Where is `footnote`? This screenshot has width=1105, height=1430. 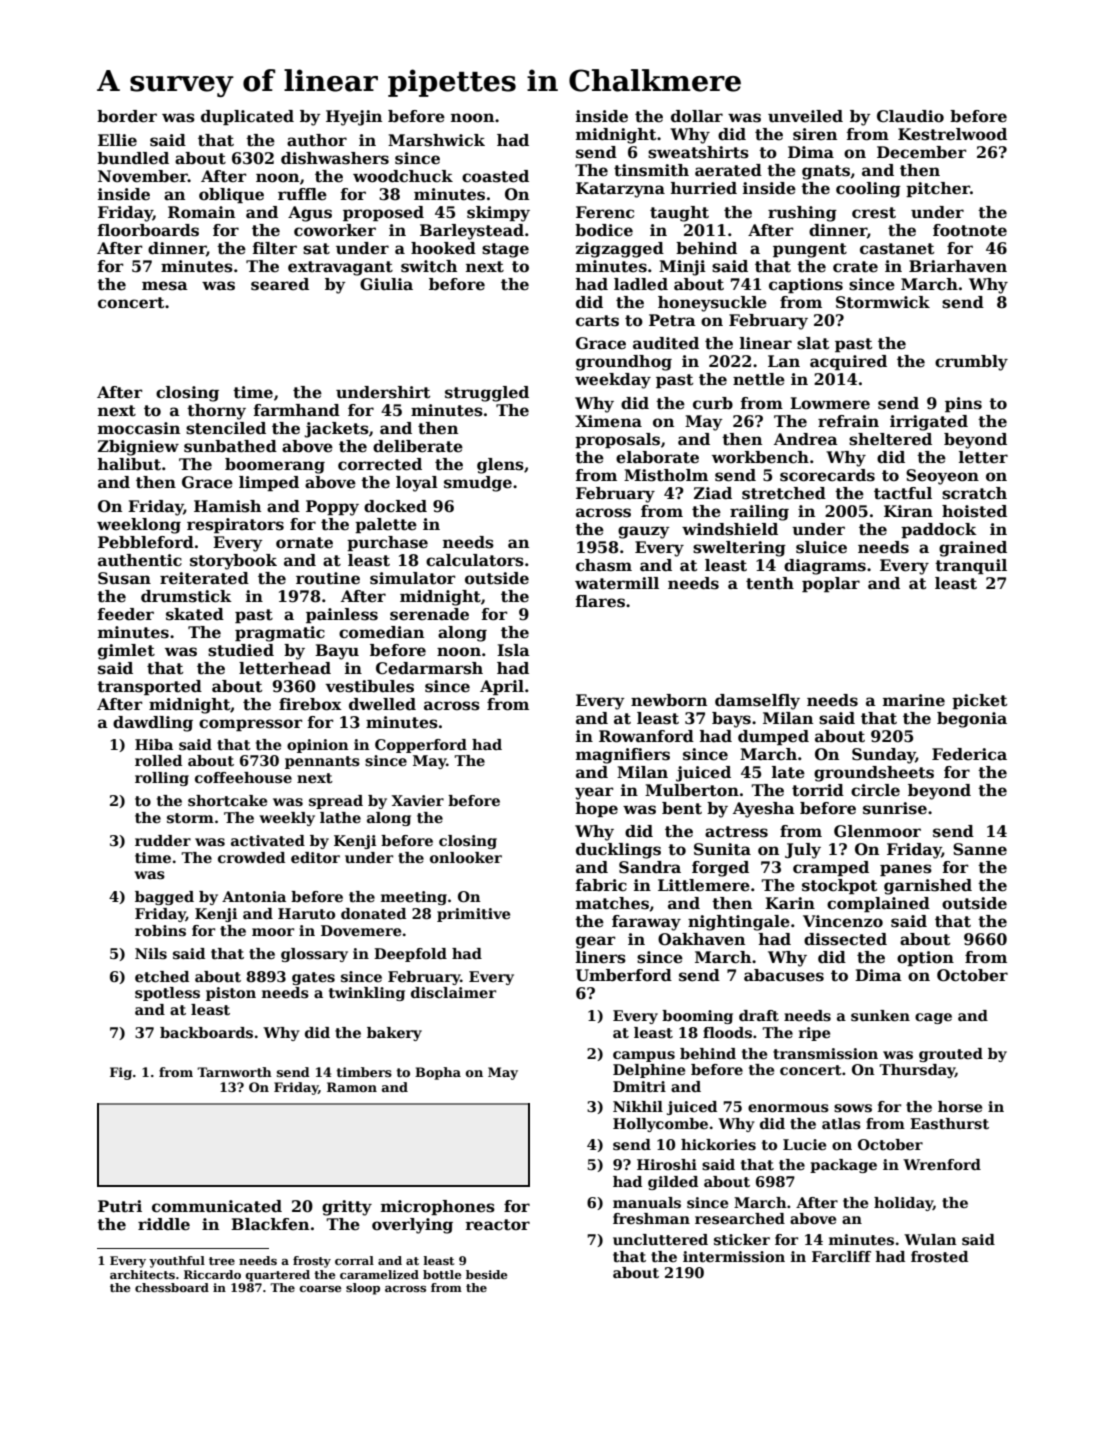 footnote is located at coordinates (970, 230).
